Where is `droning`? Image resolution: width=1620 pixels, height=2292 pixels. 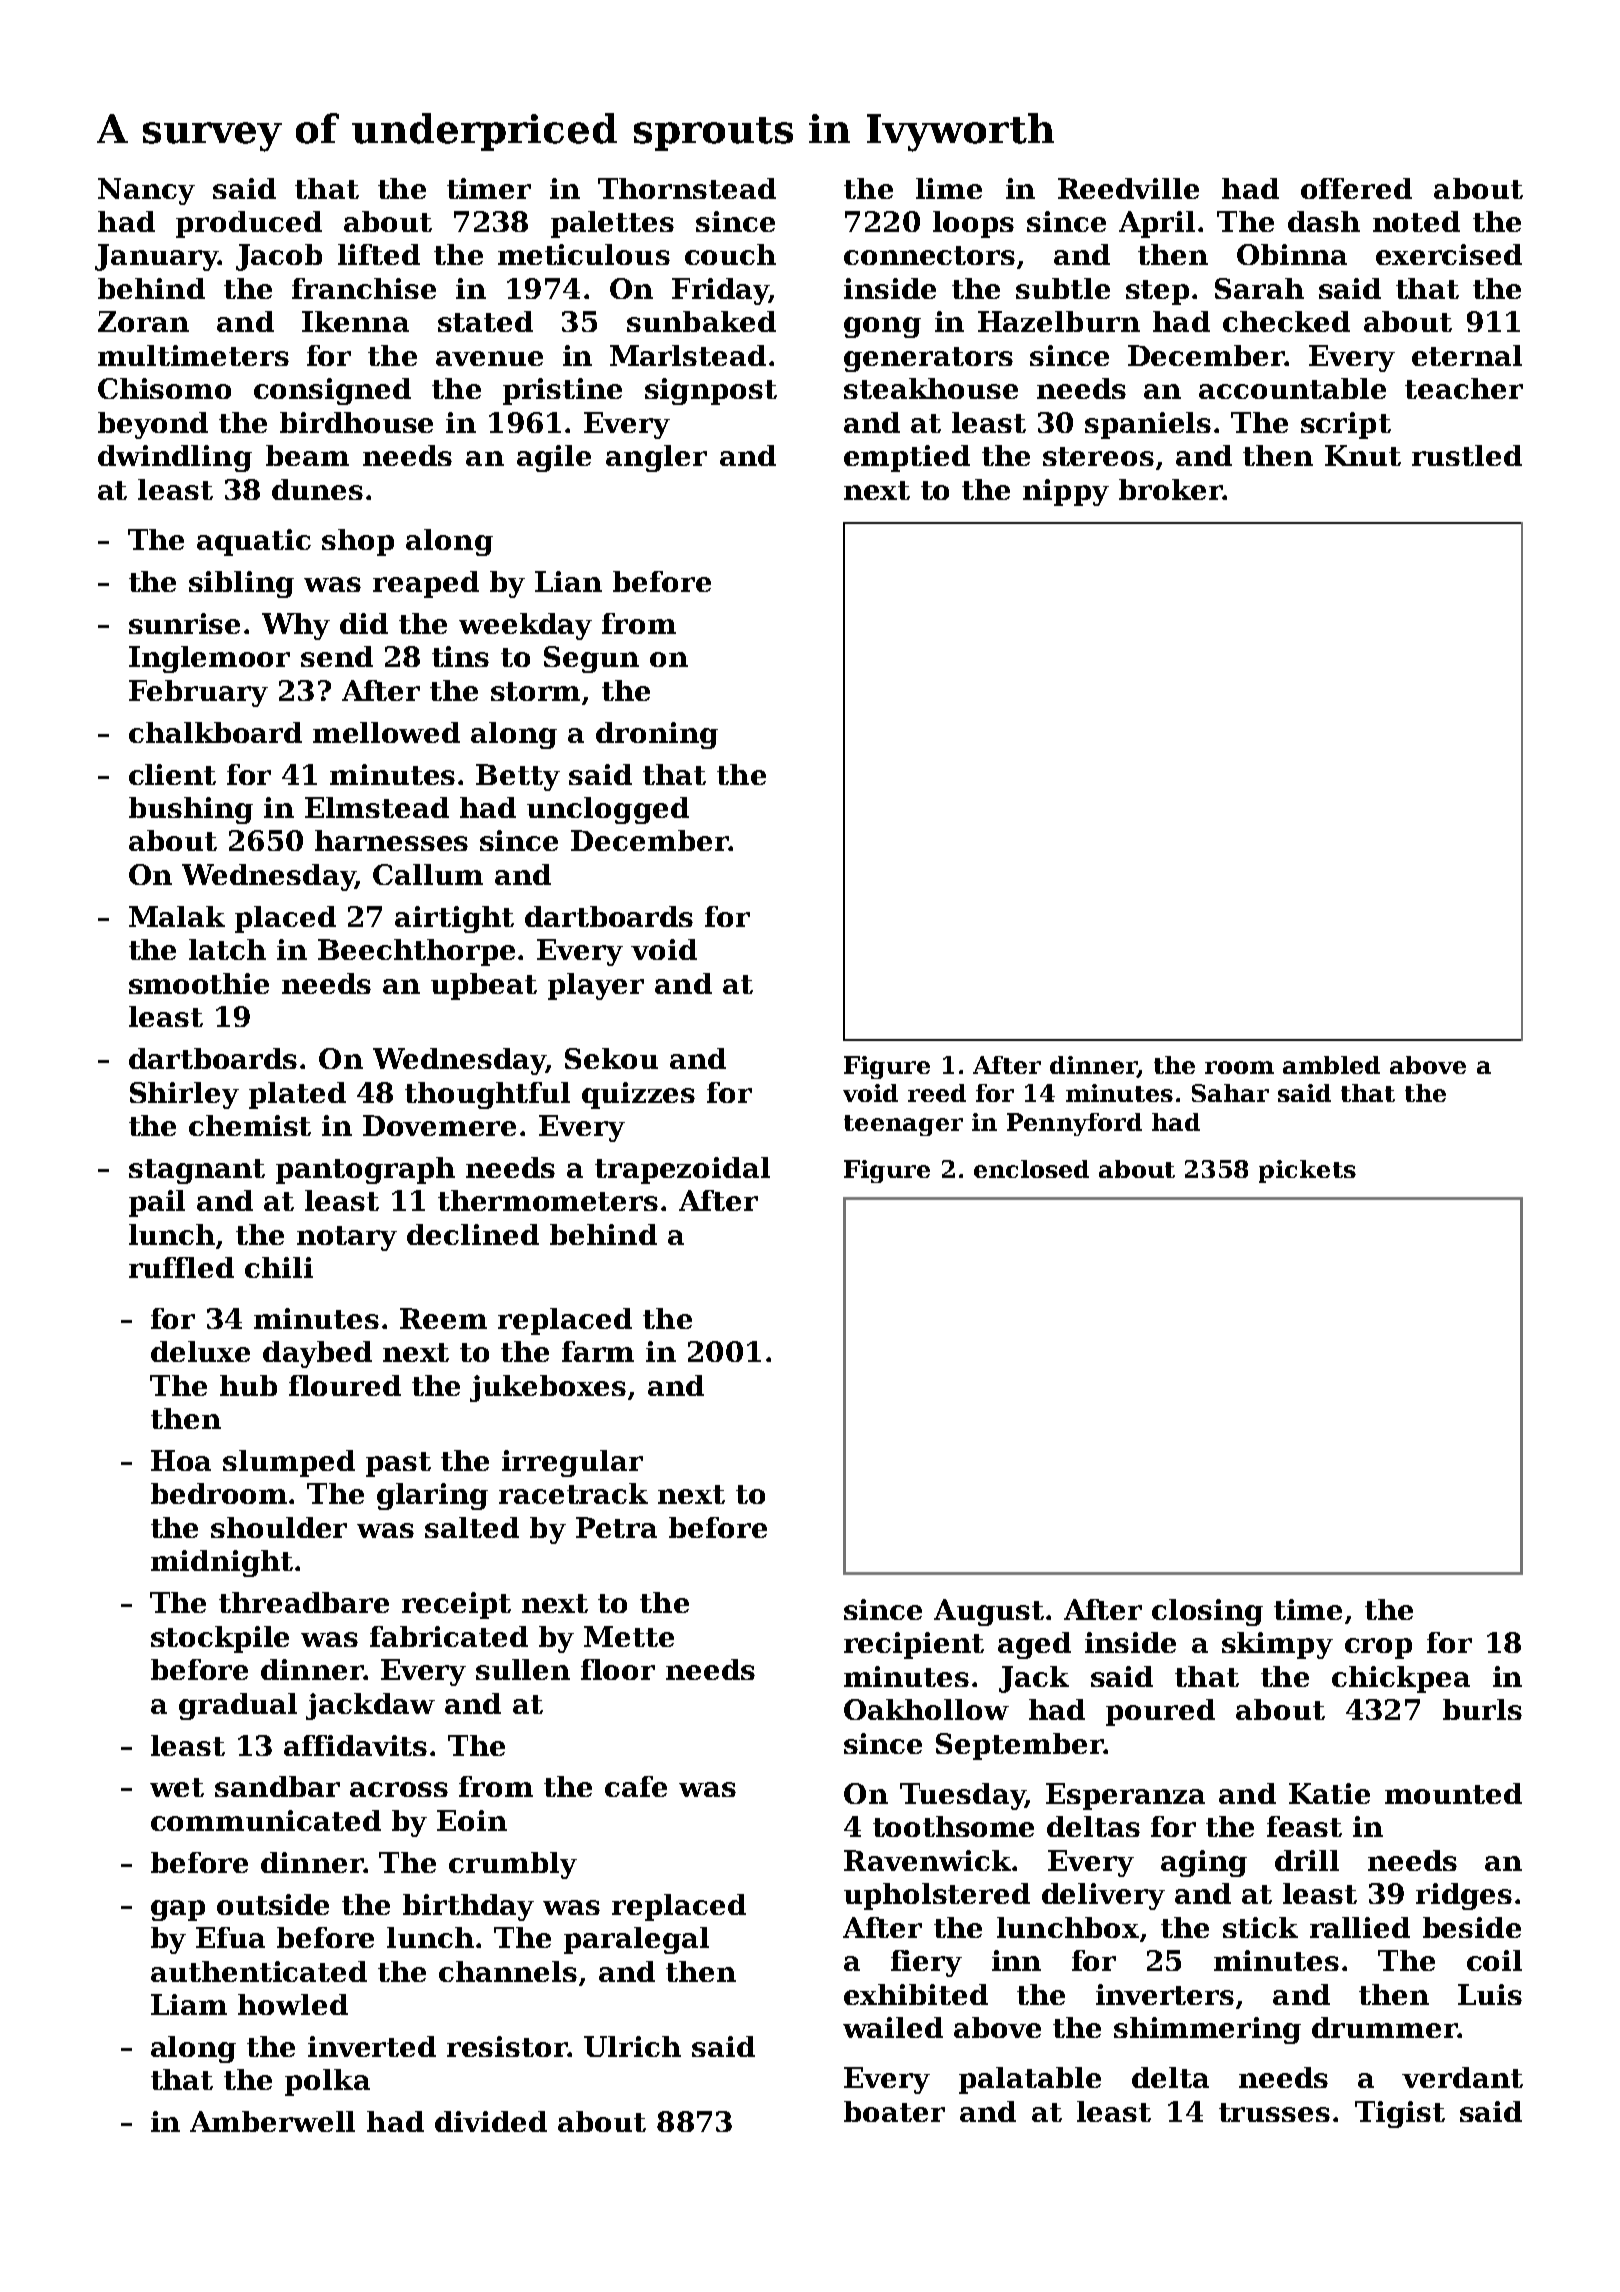
droning is located at coordinates (657, 735).
